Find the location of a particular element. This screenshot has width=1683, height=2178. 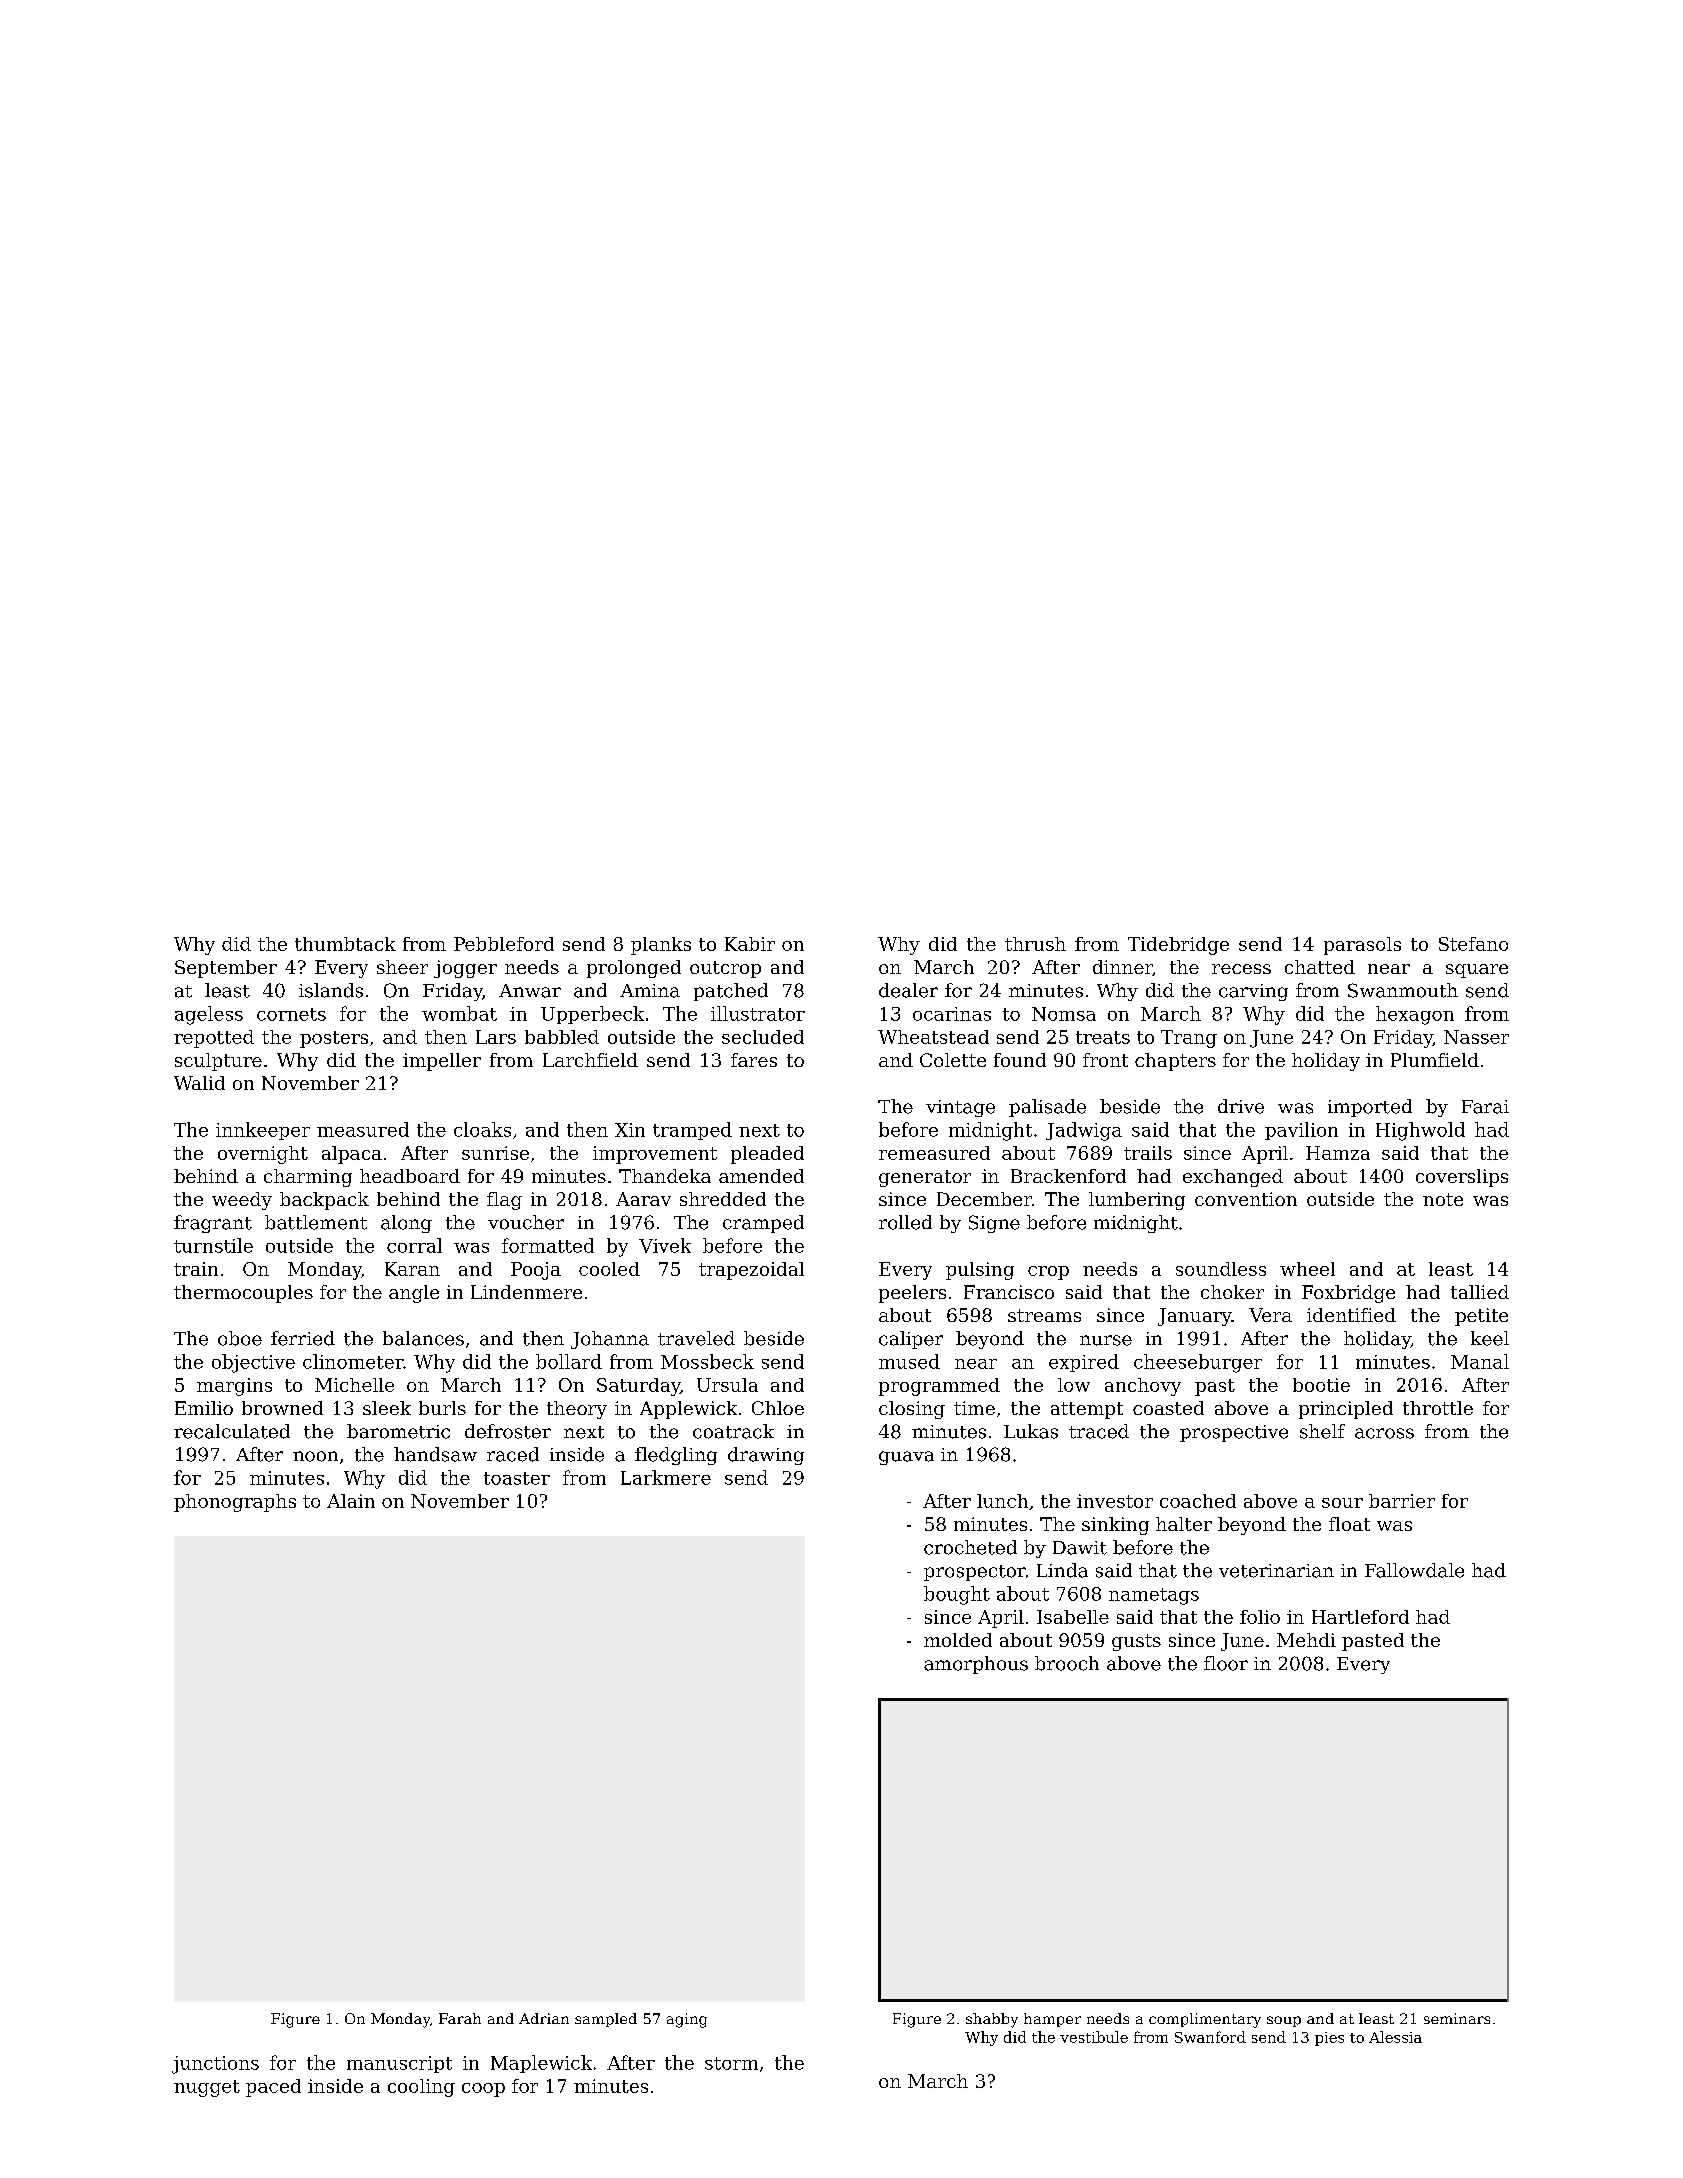

parasols is located at coordinates (1362, 946).
